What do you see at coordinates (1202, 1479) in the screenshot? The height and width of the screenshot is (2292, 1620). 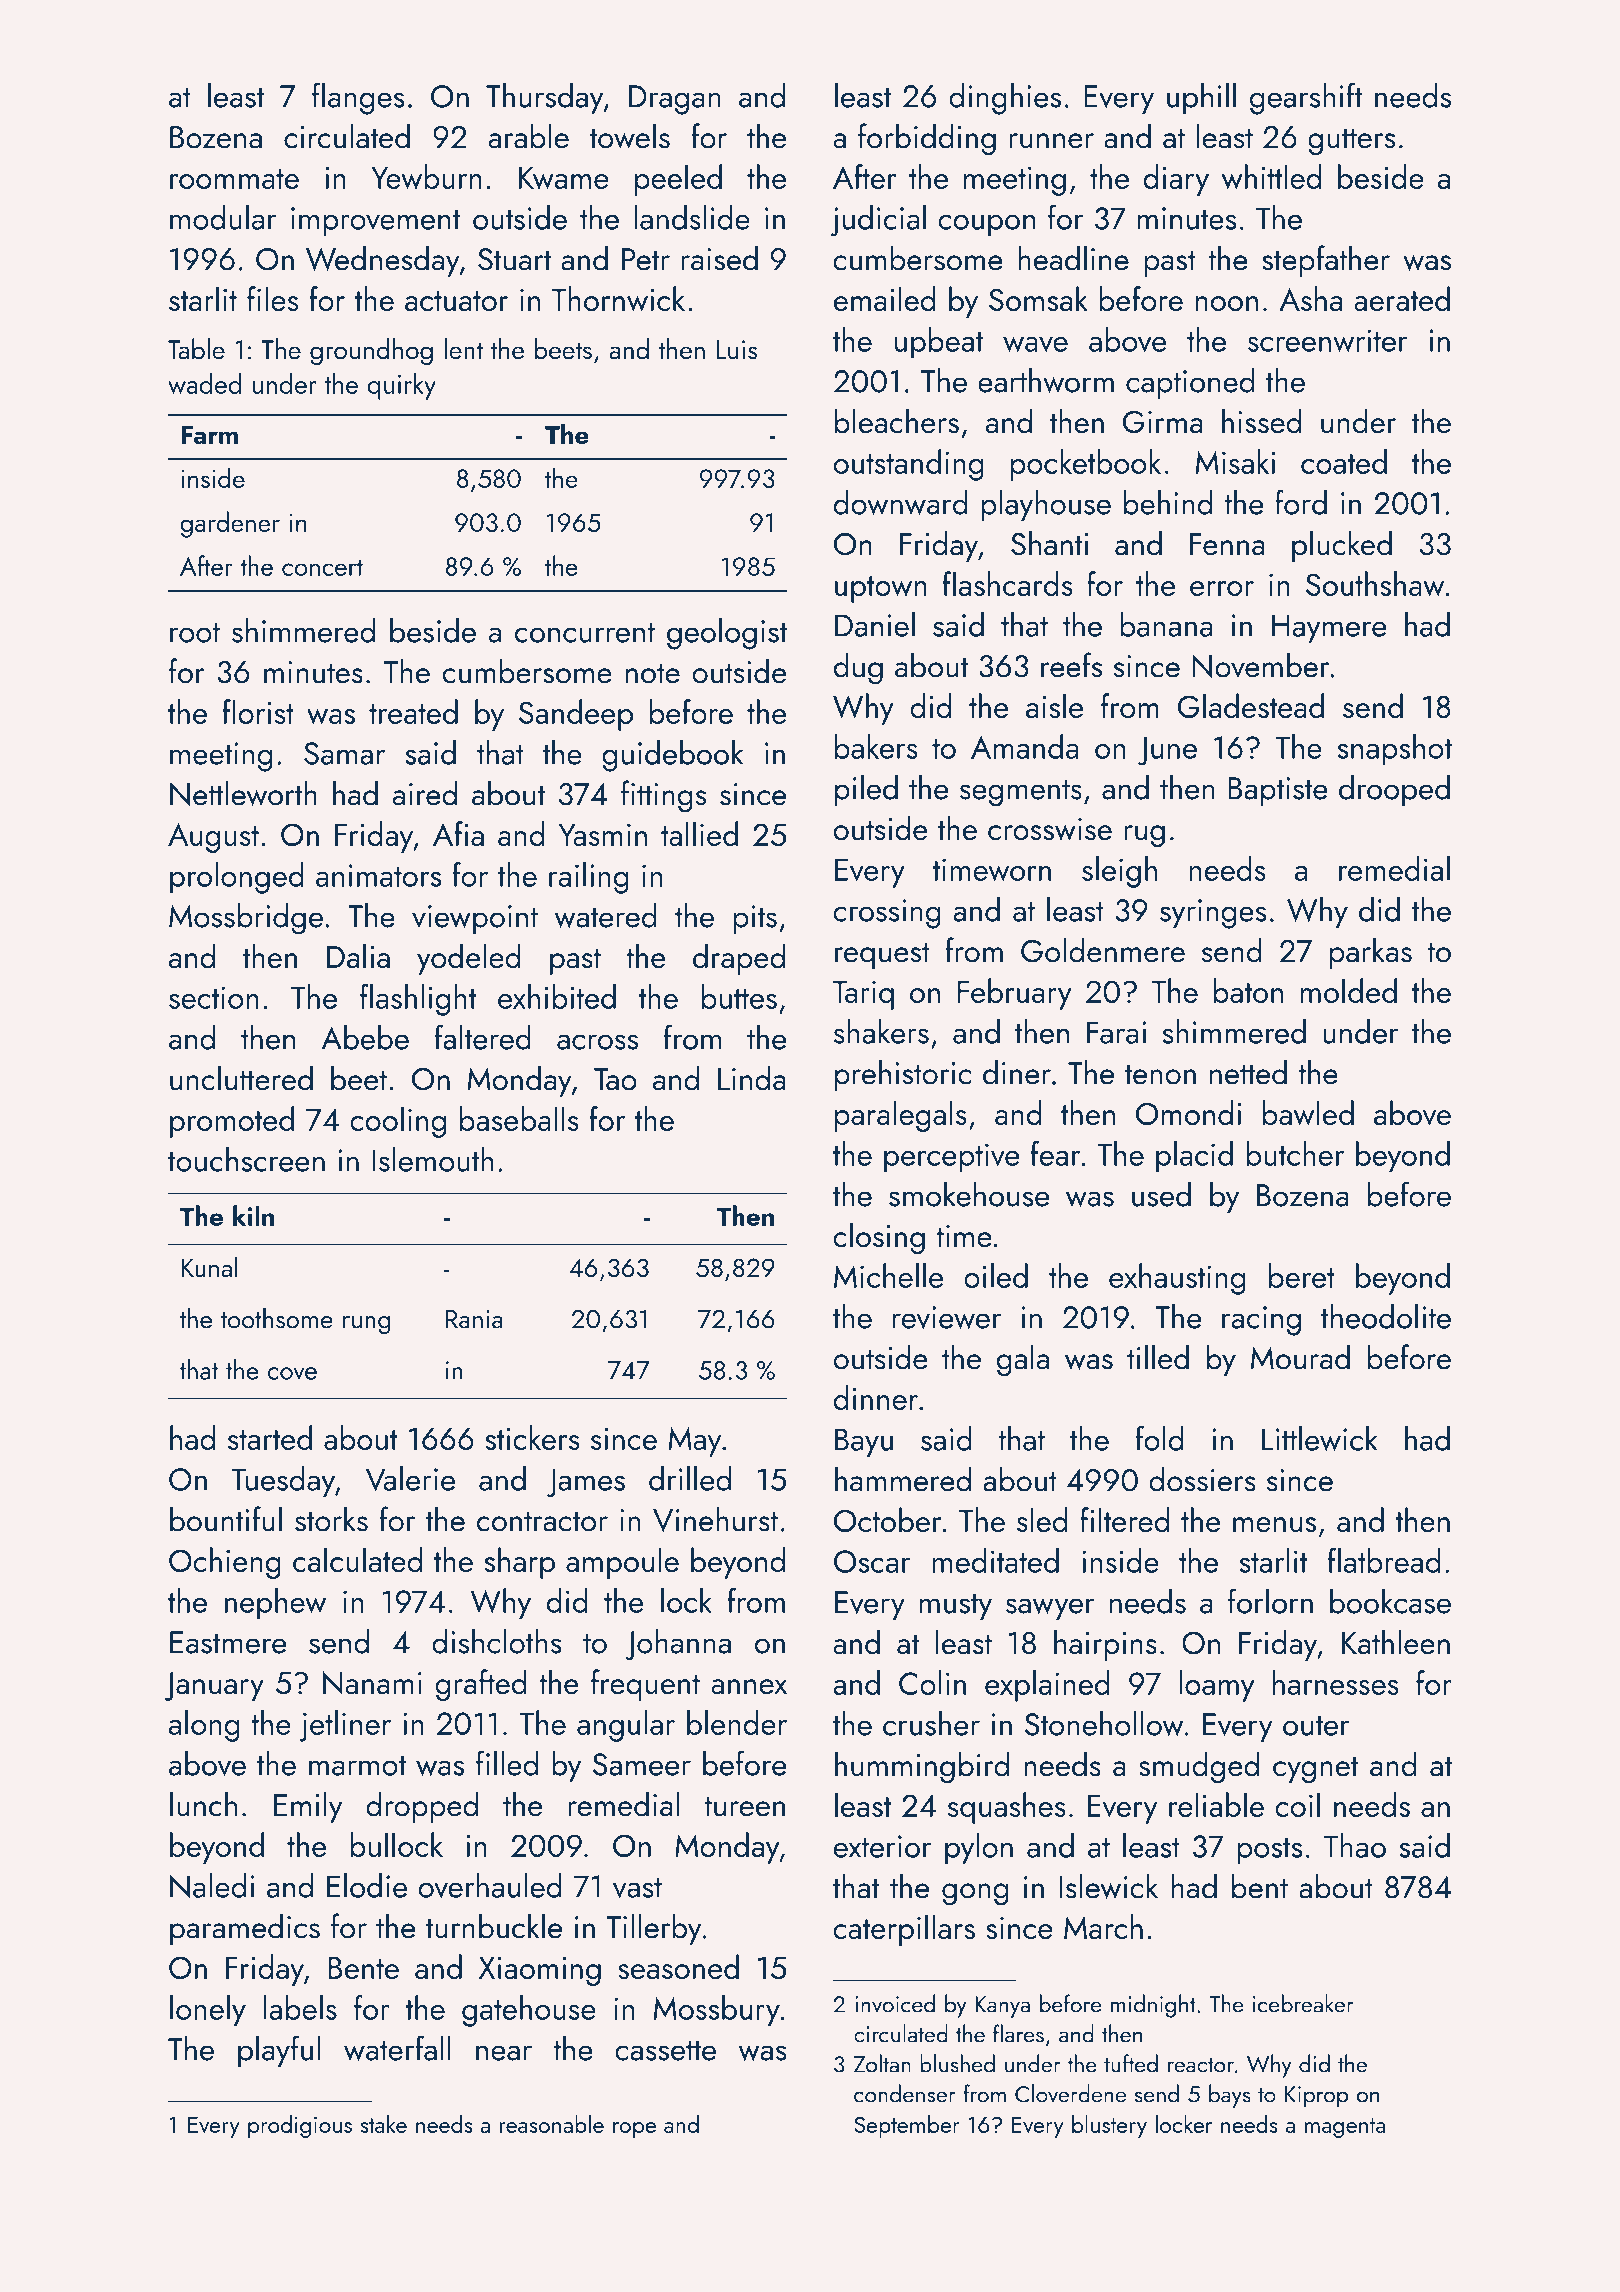 I see `dossiers` at bounding box center [1202, 1479].
